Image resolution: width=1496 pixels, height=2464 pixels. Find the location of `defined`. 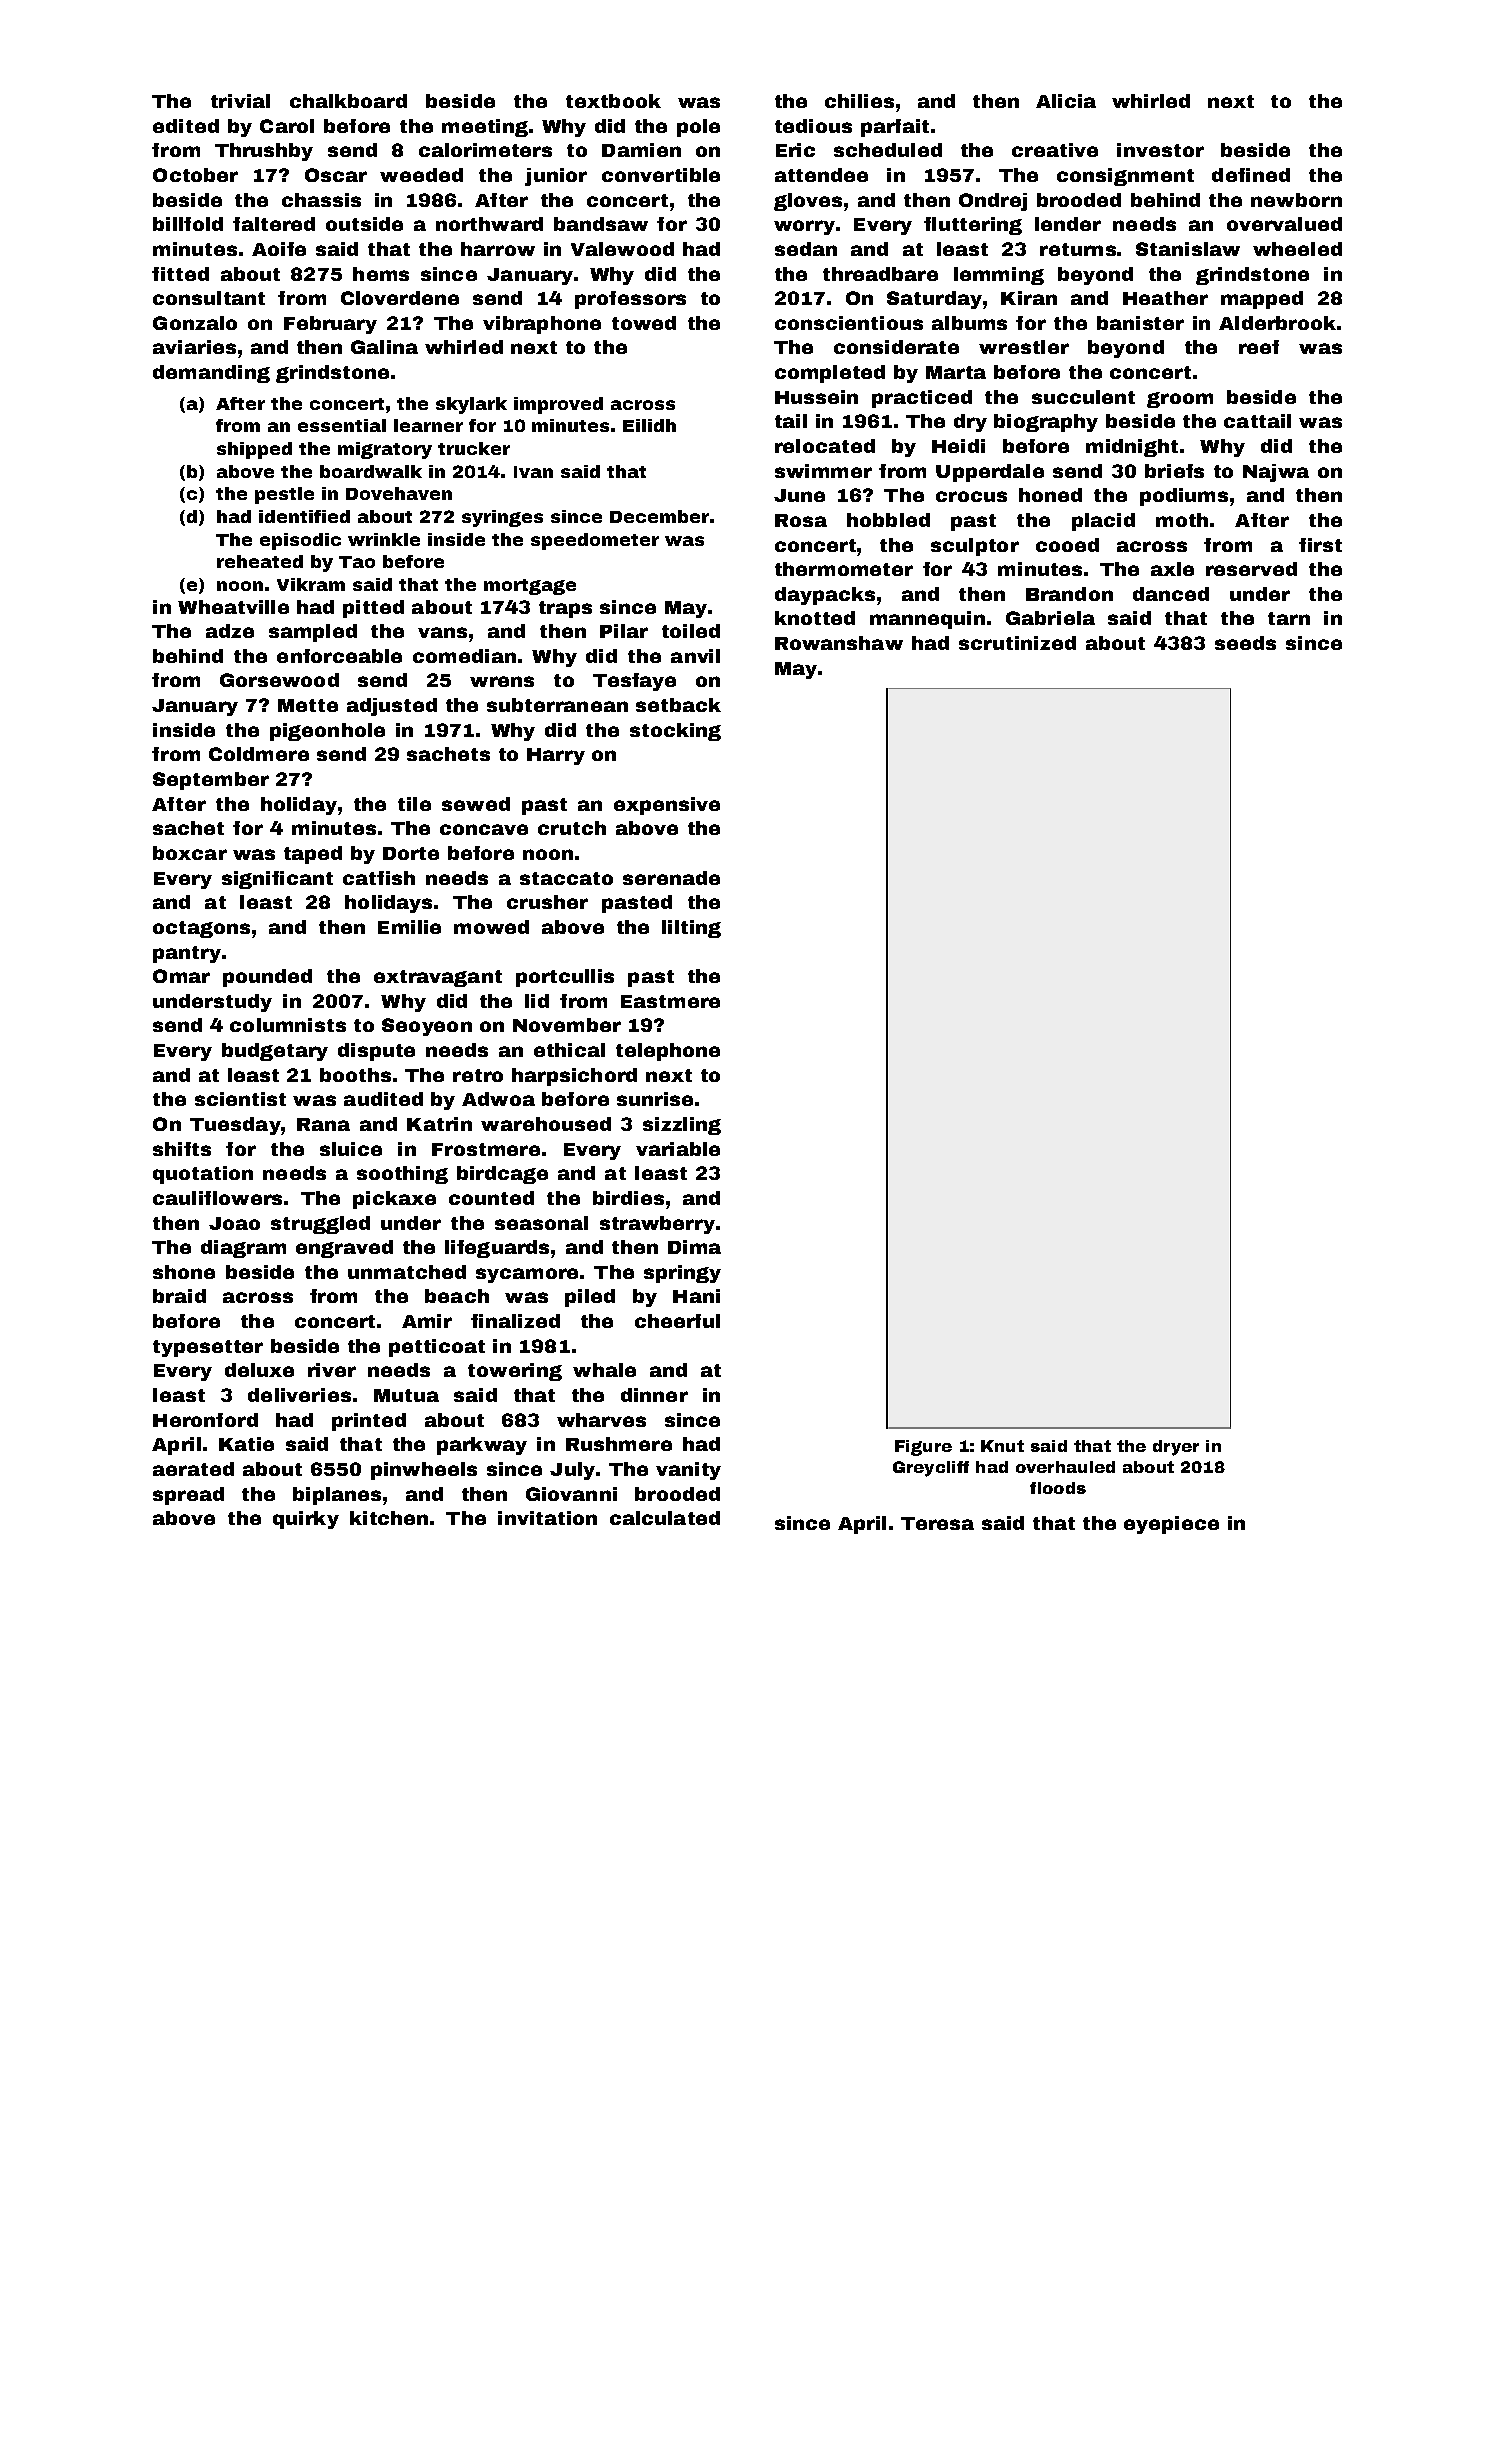

defined is located at coordinates (1251, 175).
